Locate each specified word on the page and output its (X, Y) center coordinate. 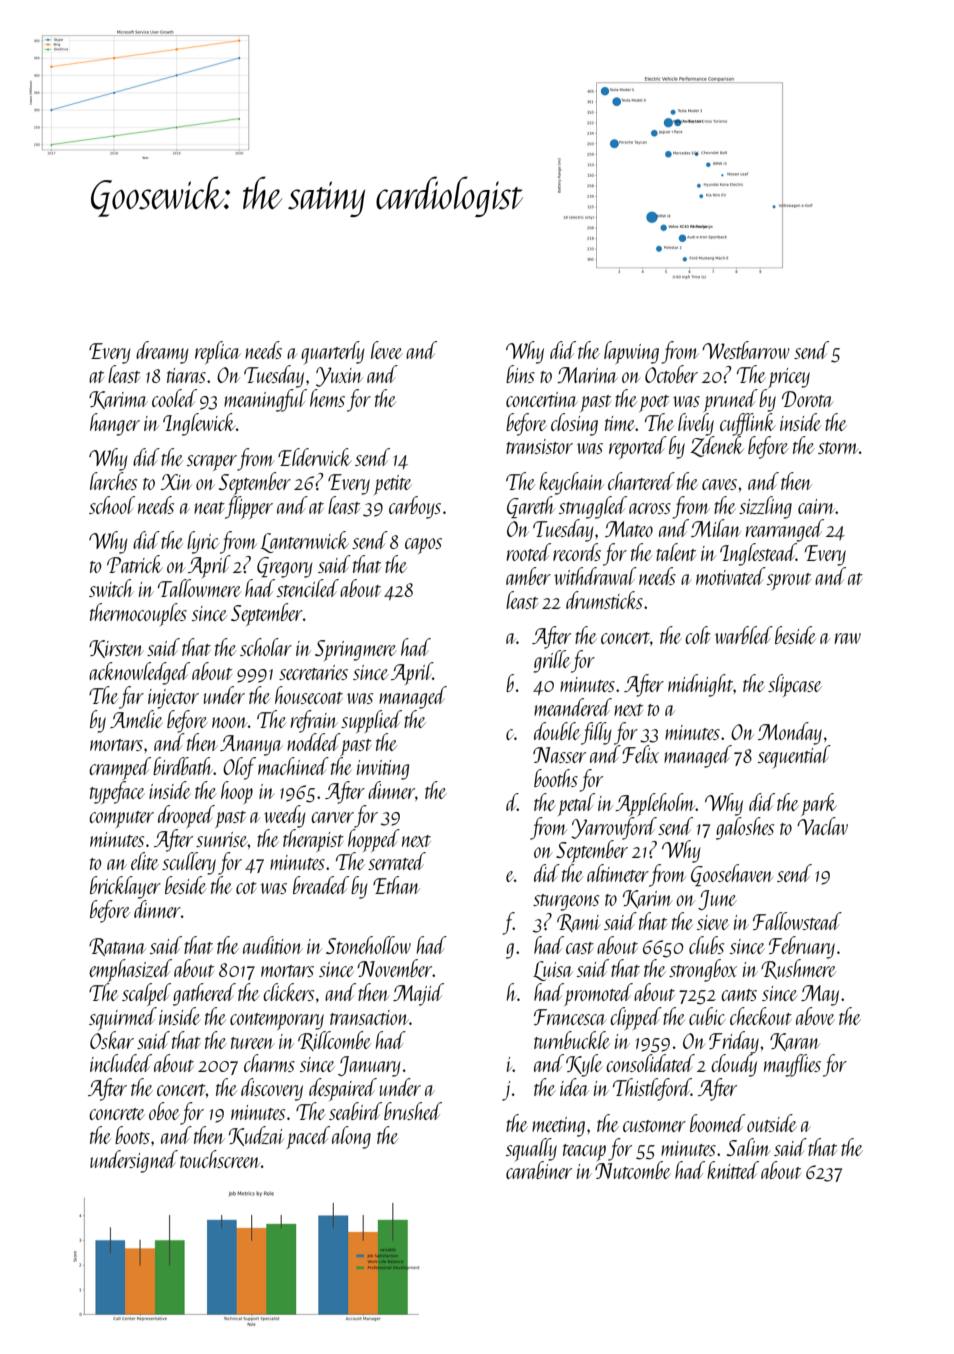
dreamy (162, 352)
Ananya (251, 745)
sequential (794, 757)
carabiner (539, 1170)
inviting (383, 770)
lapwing (631, 352)
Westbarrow (746, 350)
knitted (733, 1170)
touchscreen (220, 1159)
